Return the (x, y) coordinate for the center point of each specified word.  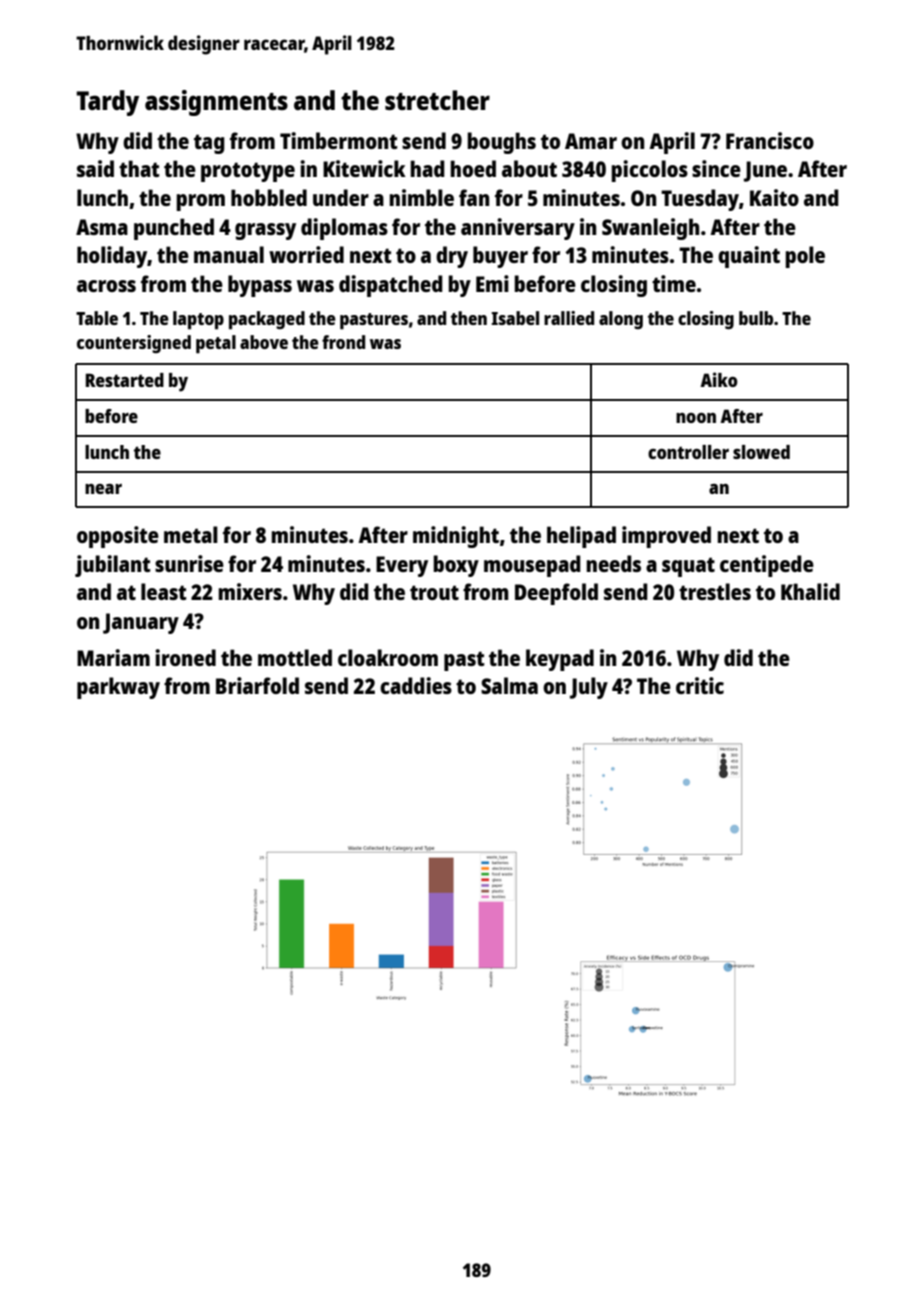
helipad (581, 537)
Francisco (770, 140)
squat (688, 567)
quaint (749, 257)
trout (434, 592)
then (469, 318)
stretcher (437, 100)
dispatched (391, 286)
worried (306, 254)
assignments (216, 103)
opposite (118, 537)
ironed (185, 657)
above (264, 342)
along (621, 320)
